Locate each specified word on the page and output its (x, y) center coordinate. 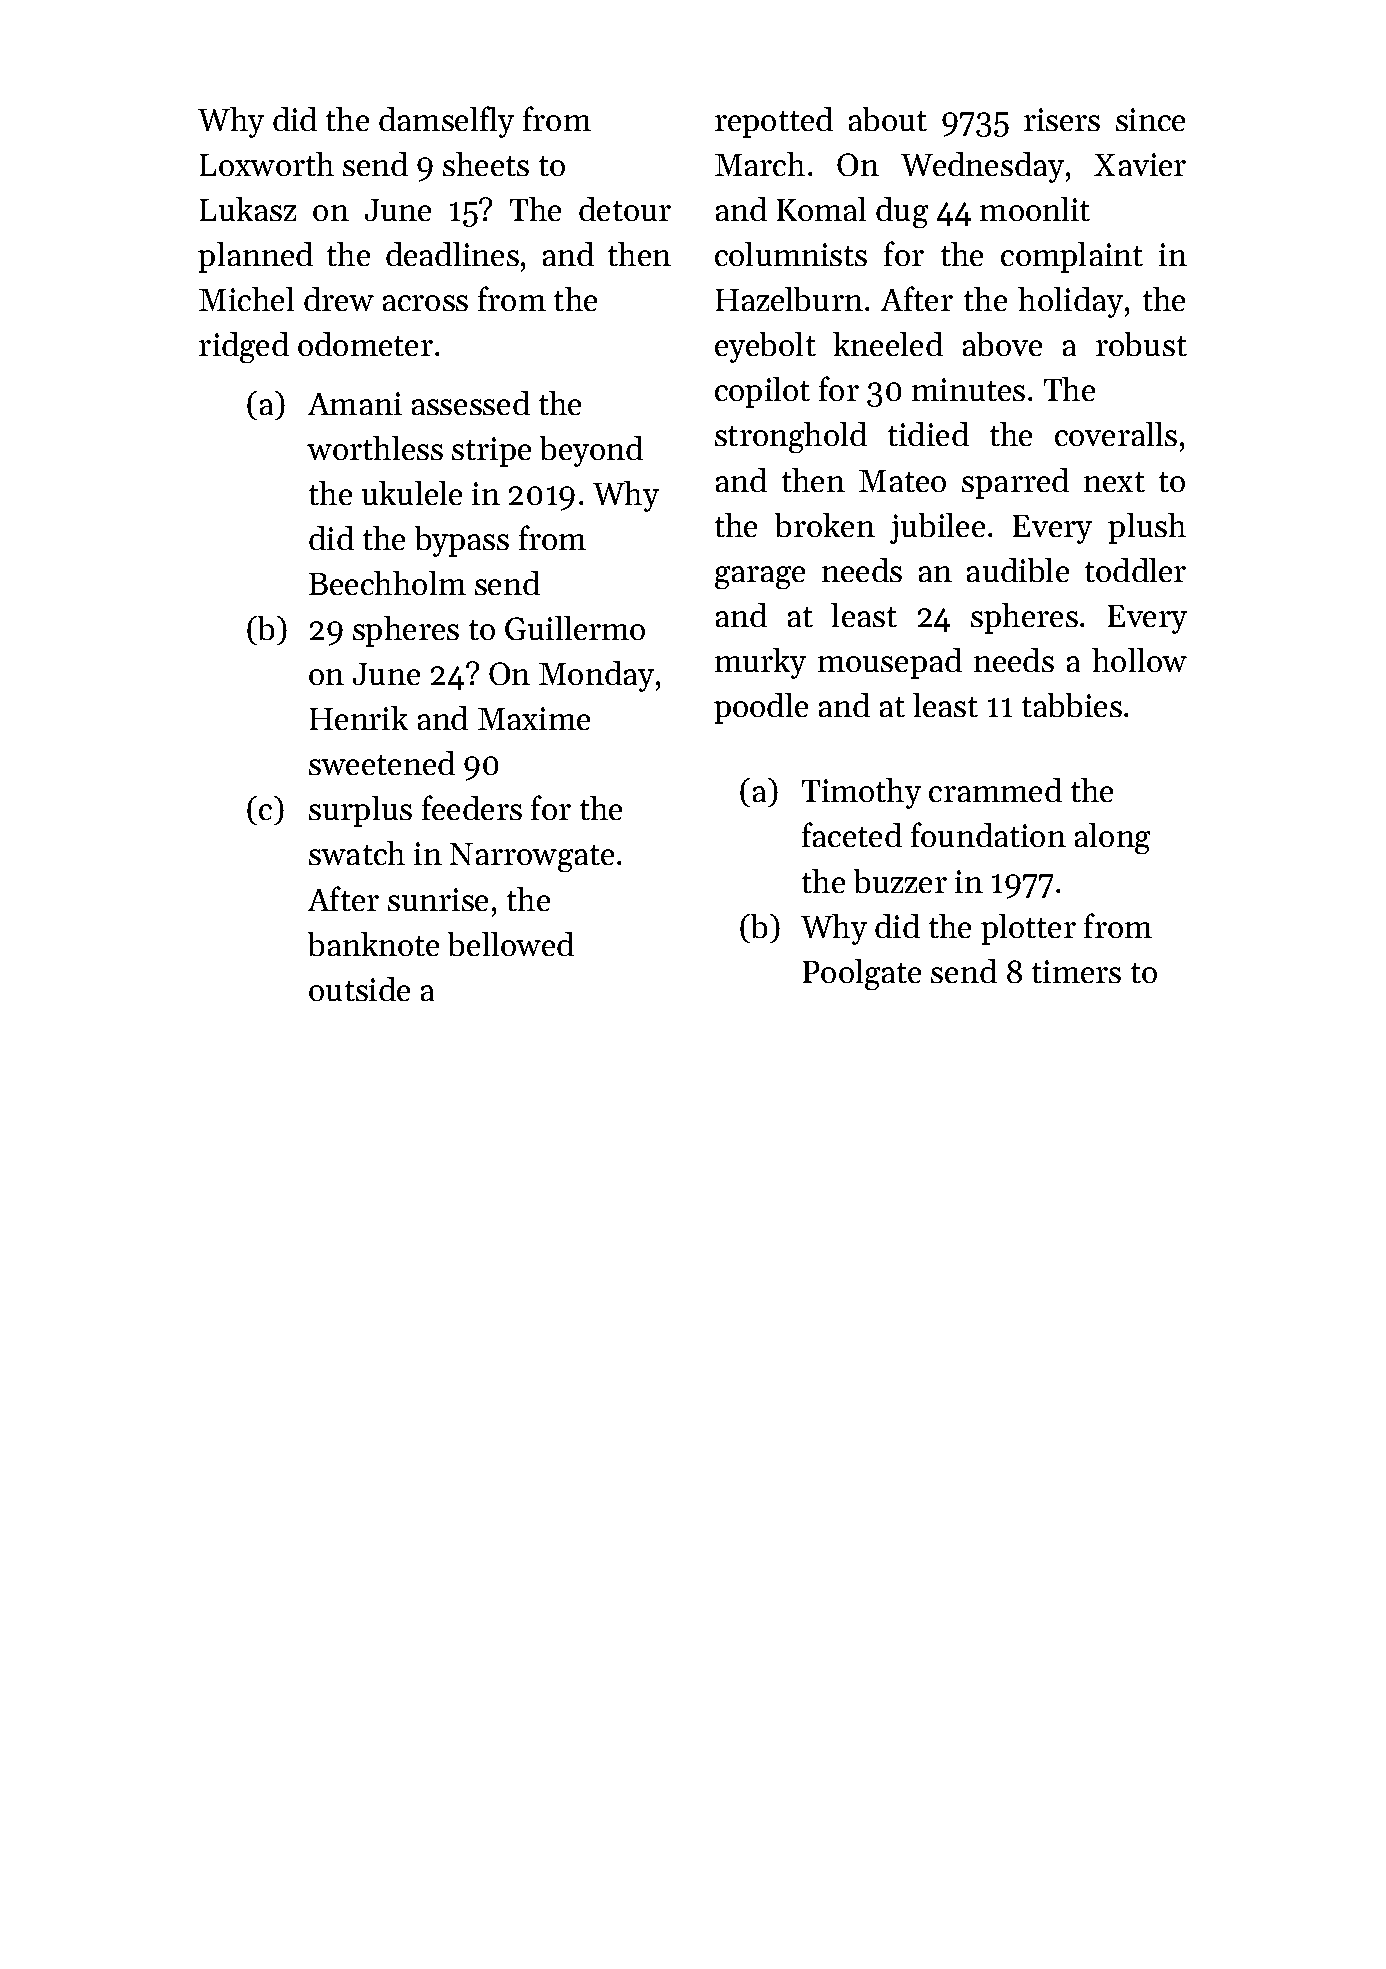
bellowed (511, 944)
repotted (774, 122)
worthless (375, 448)
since (1150, 119)
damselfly (446, 122)
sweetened (382, 763)
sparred (1015, 483)
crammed (995, 790)
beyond (591, 451)
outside (359, 989)
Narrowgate (532, 857)
